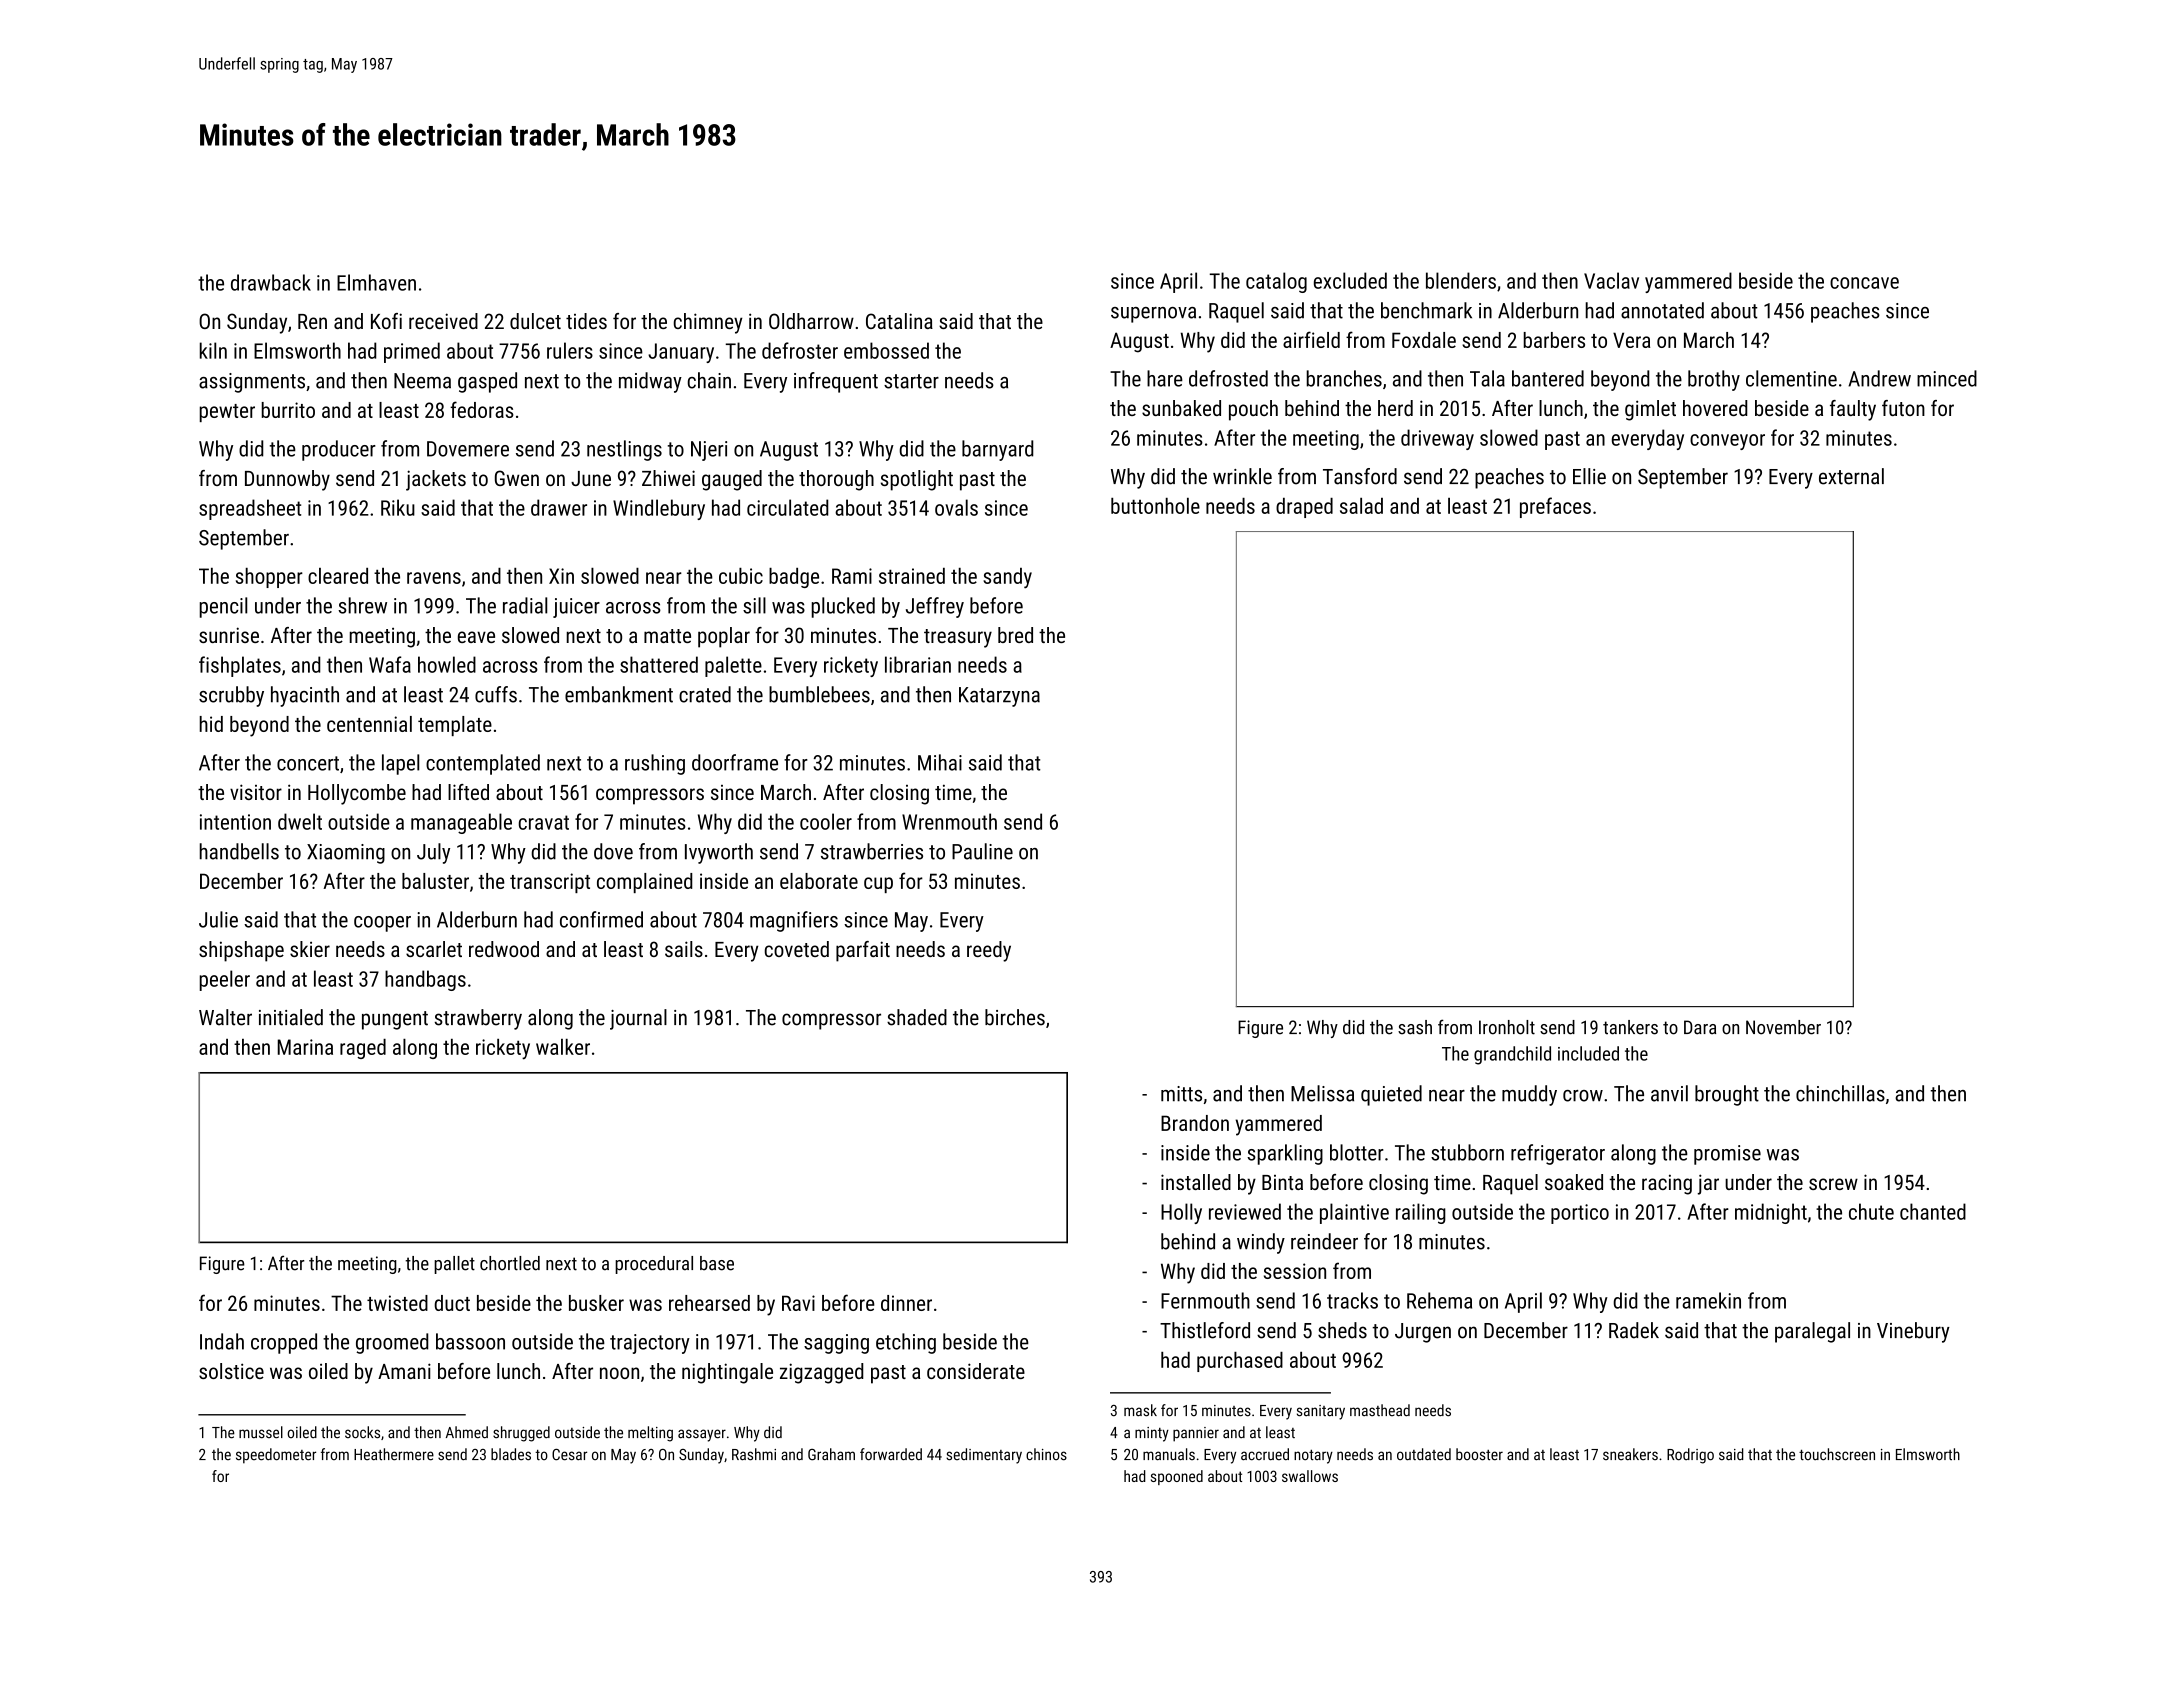 This screenshot has height=1683, width=2178. What do you see at coordinates (956, 507) in the screenshot?
I see `ovals` at bounding box center [956, 507].
